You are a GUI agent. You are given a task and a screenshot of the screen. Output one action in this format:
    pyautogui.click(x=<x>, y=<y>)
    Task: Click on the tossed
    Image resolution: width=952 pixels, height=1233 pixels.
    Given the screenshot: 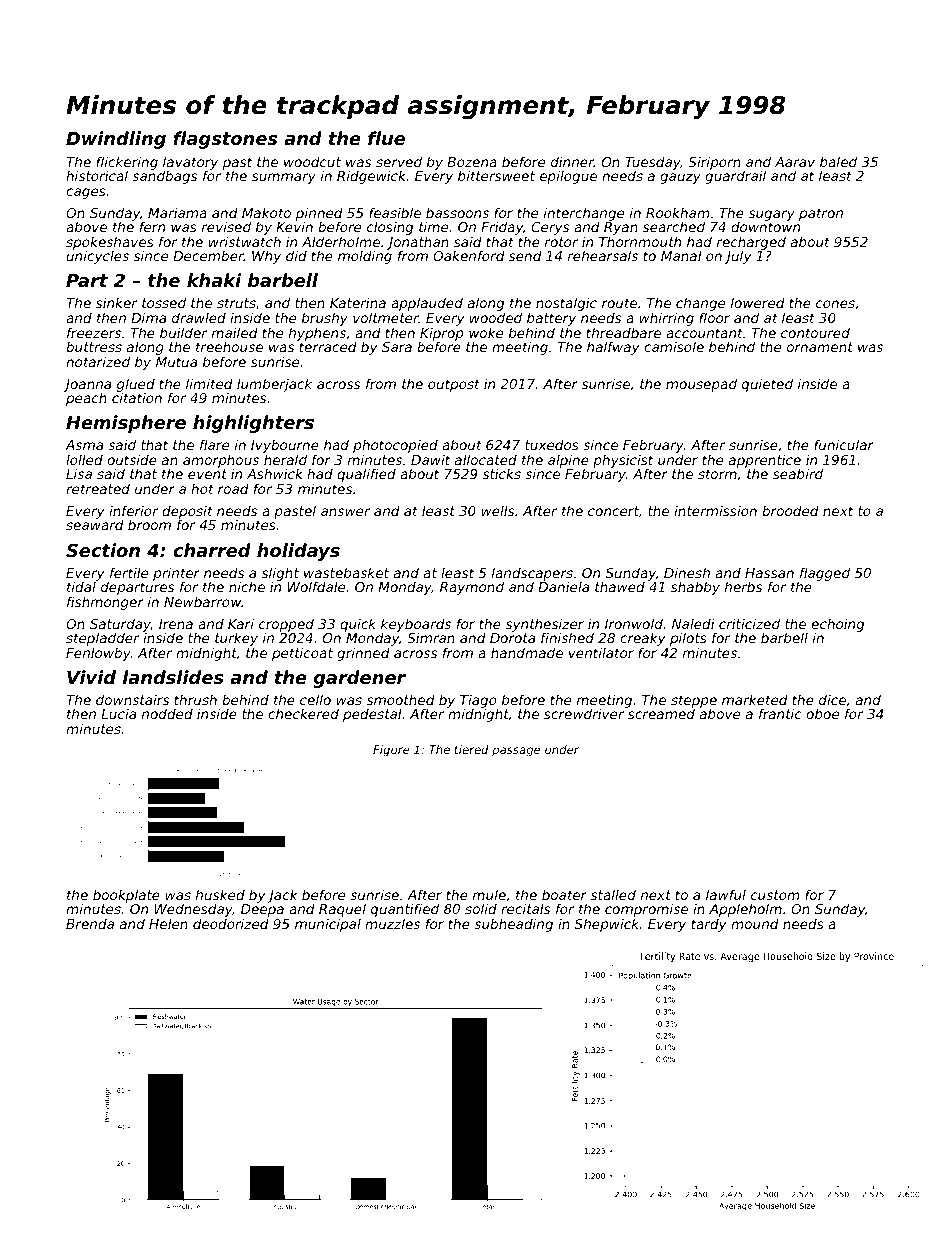 What is the action you would take?
    pyautogui.click(x=164, y=302)
